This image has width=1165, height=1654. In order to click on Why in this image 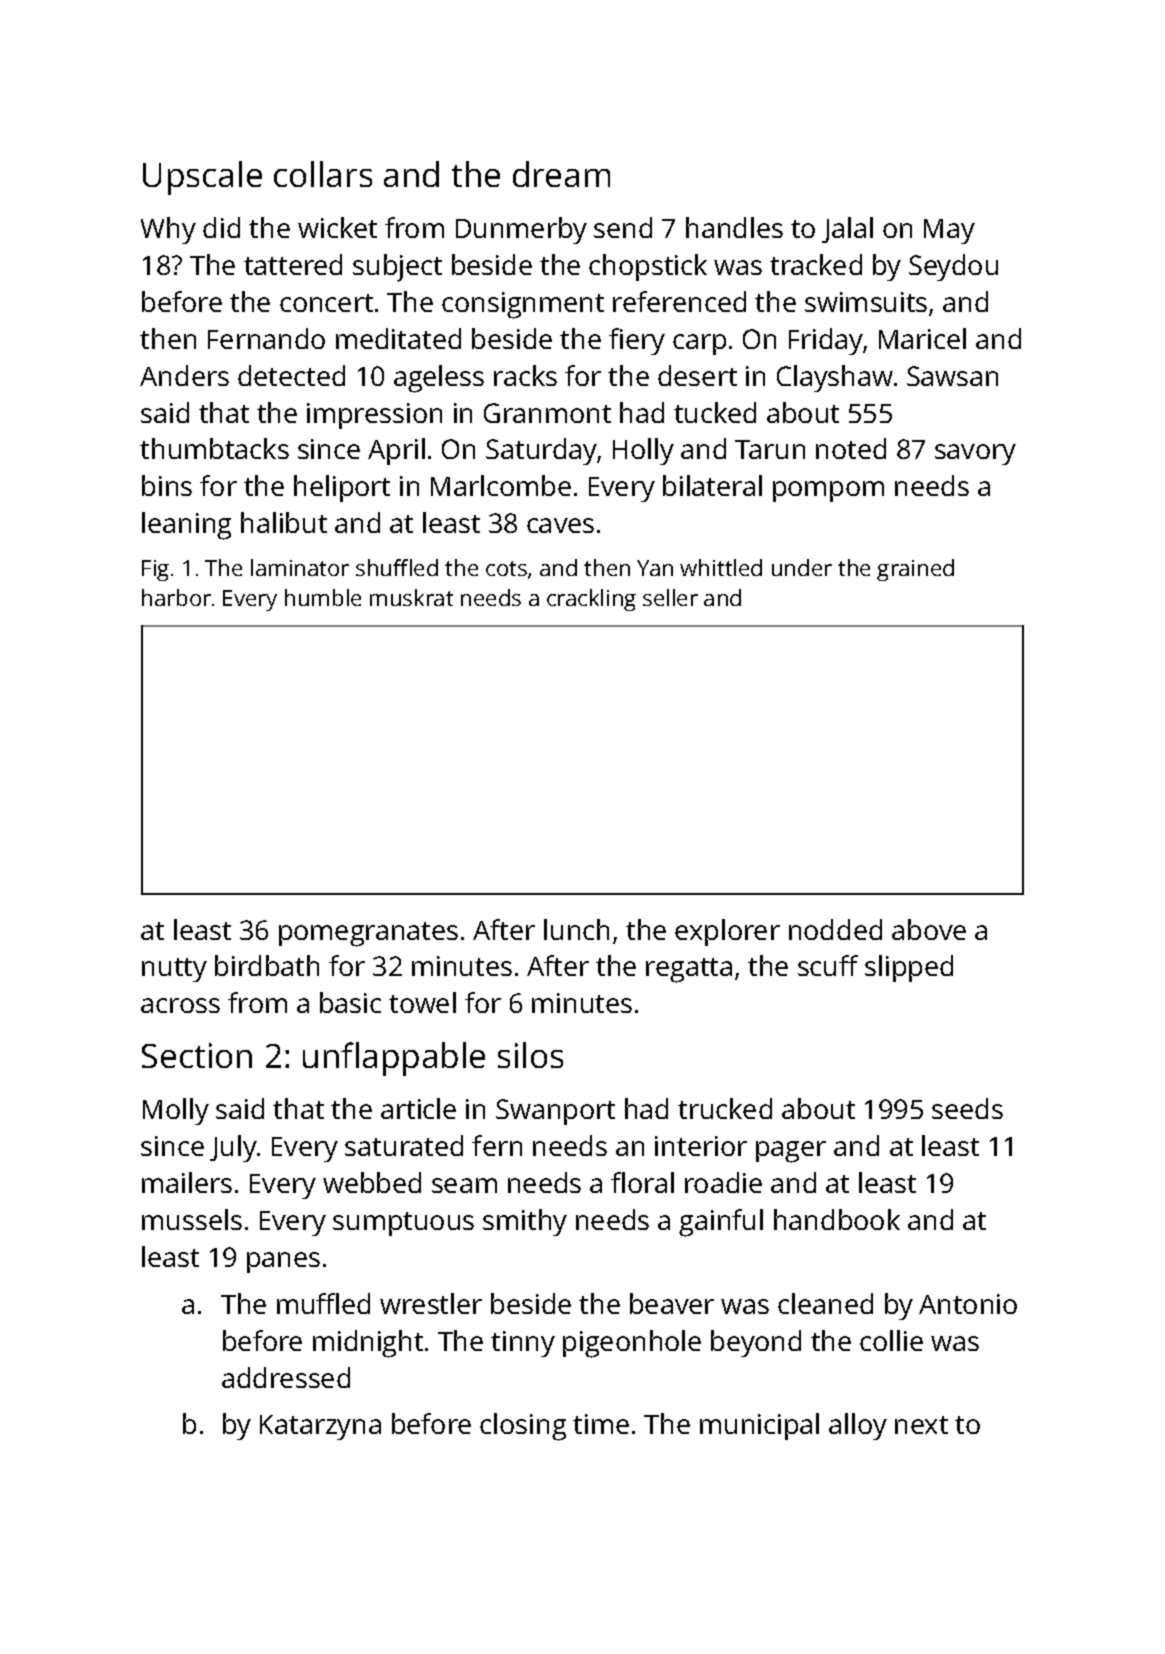, I will do `click(168, 230)`.
